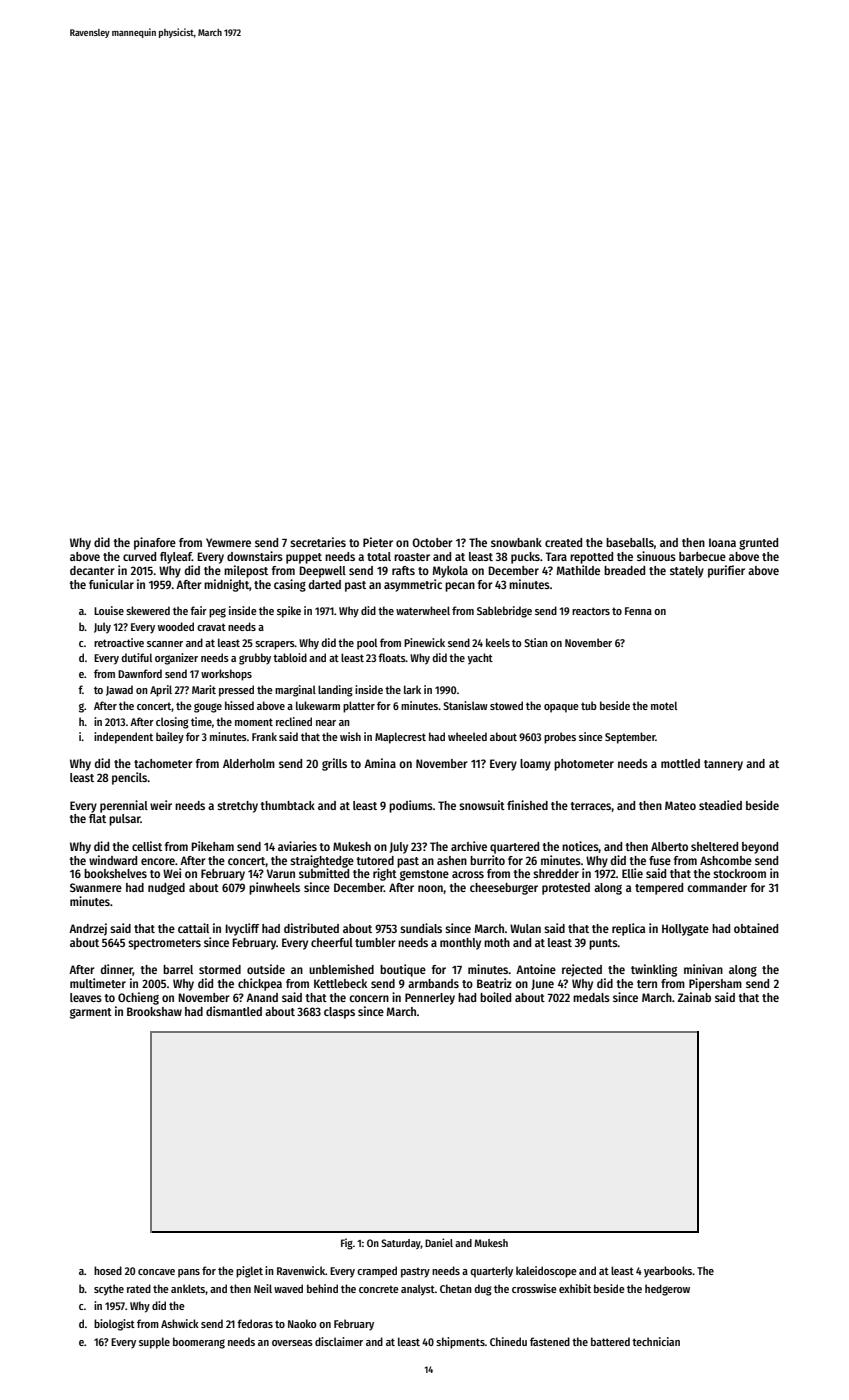 The height and width of the document is (1400, 849). What do you see at coordinates (430, 888) in the document?
I see `noon` at bounding box center [430, 888].
